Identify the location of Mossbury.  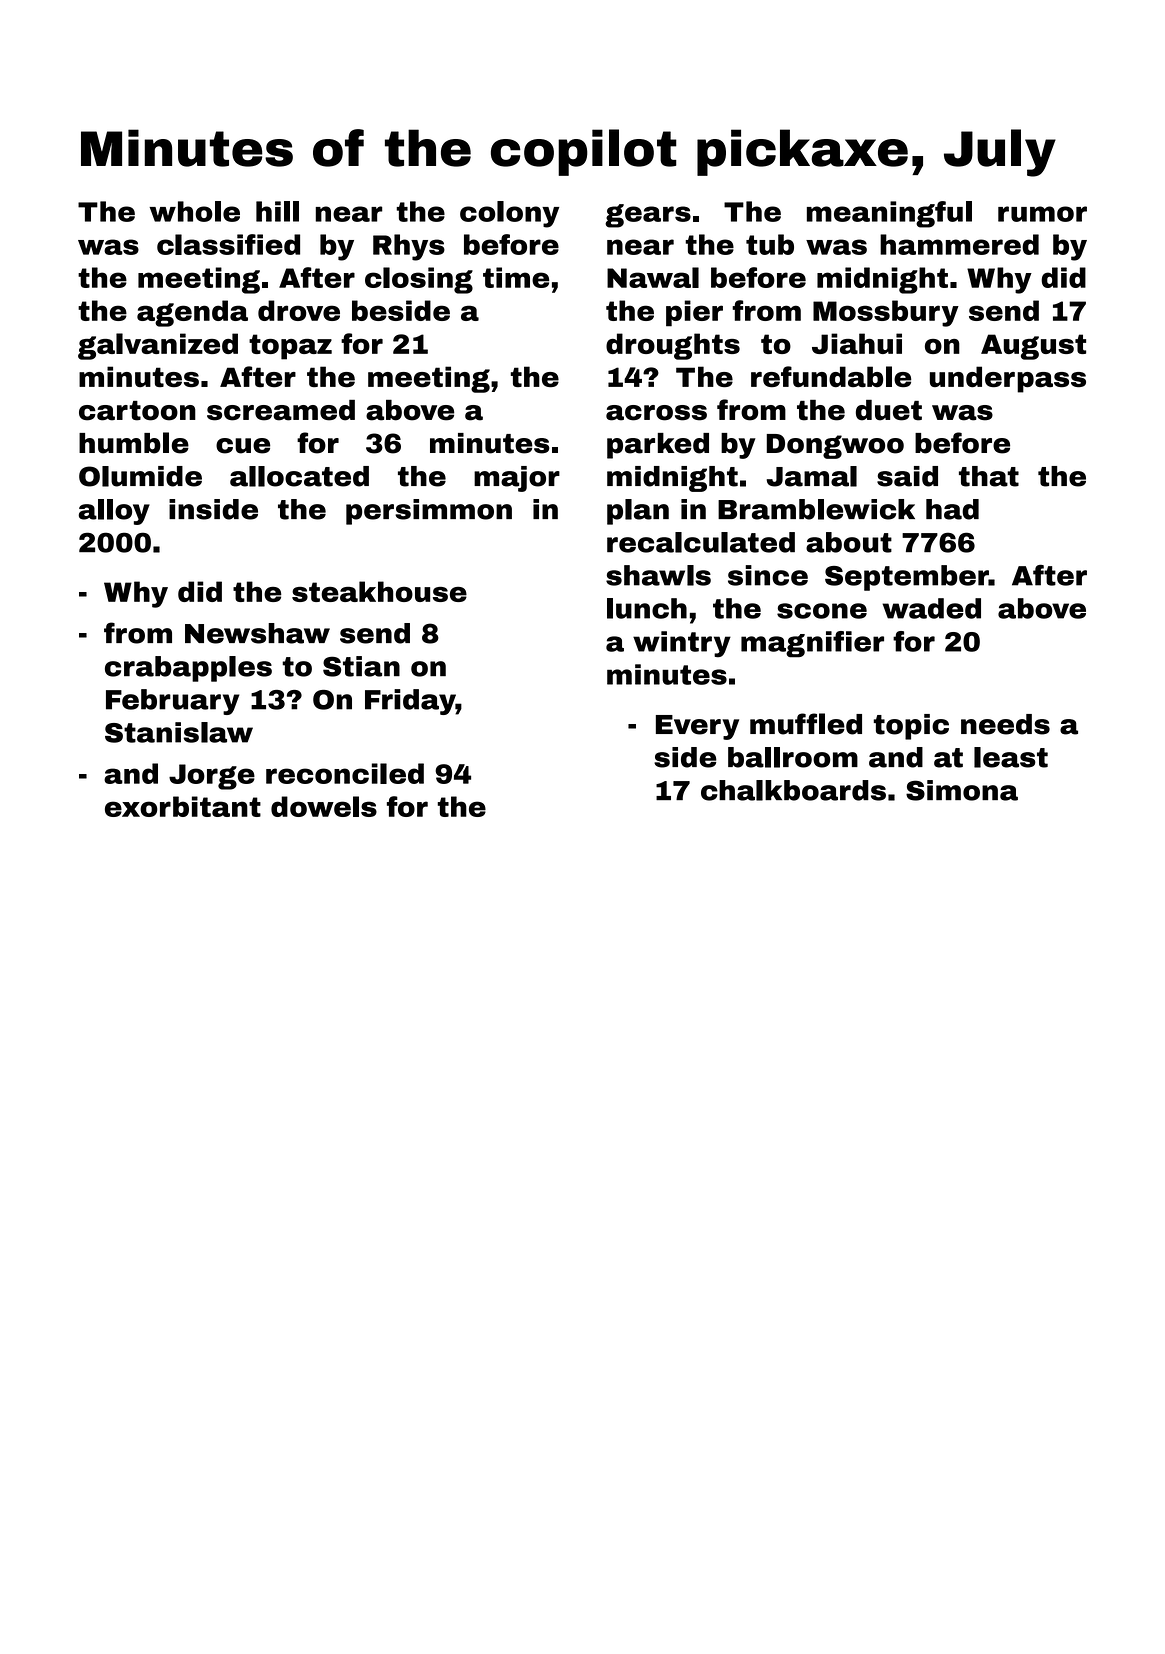
(886, 313).
